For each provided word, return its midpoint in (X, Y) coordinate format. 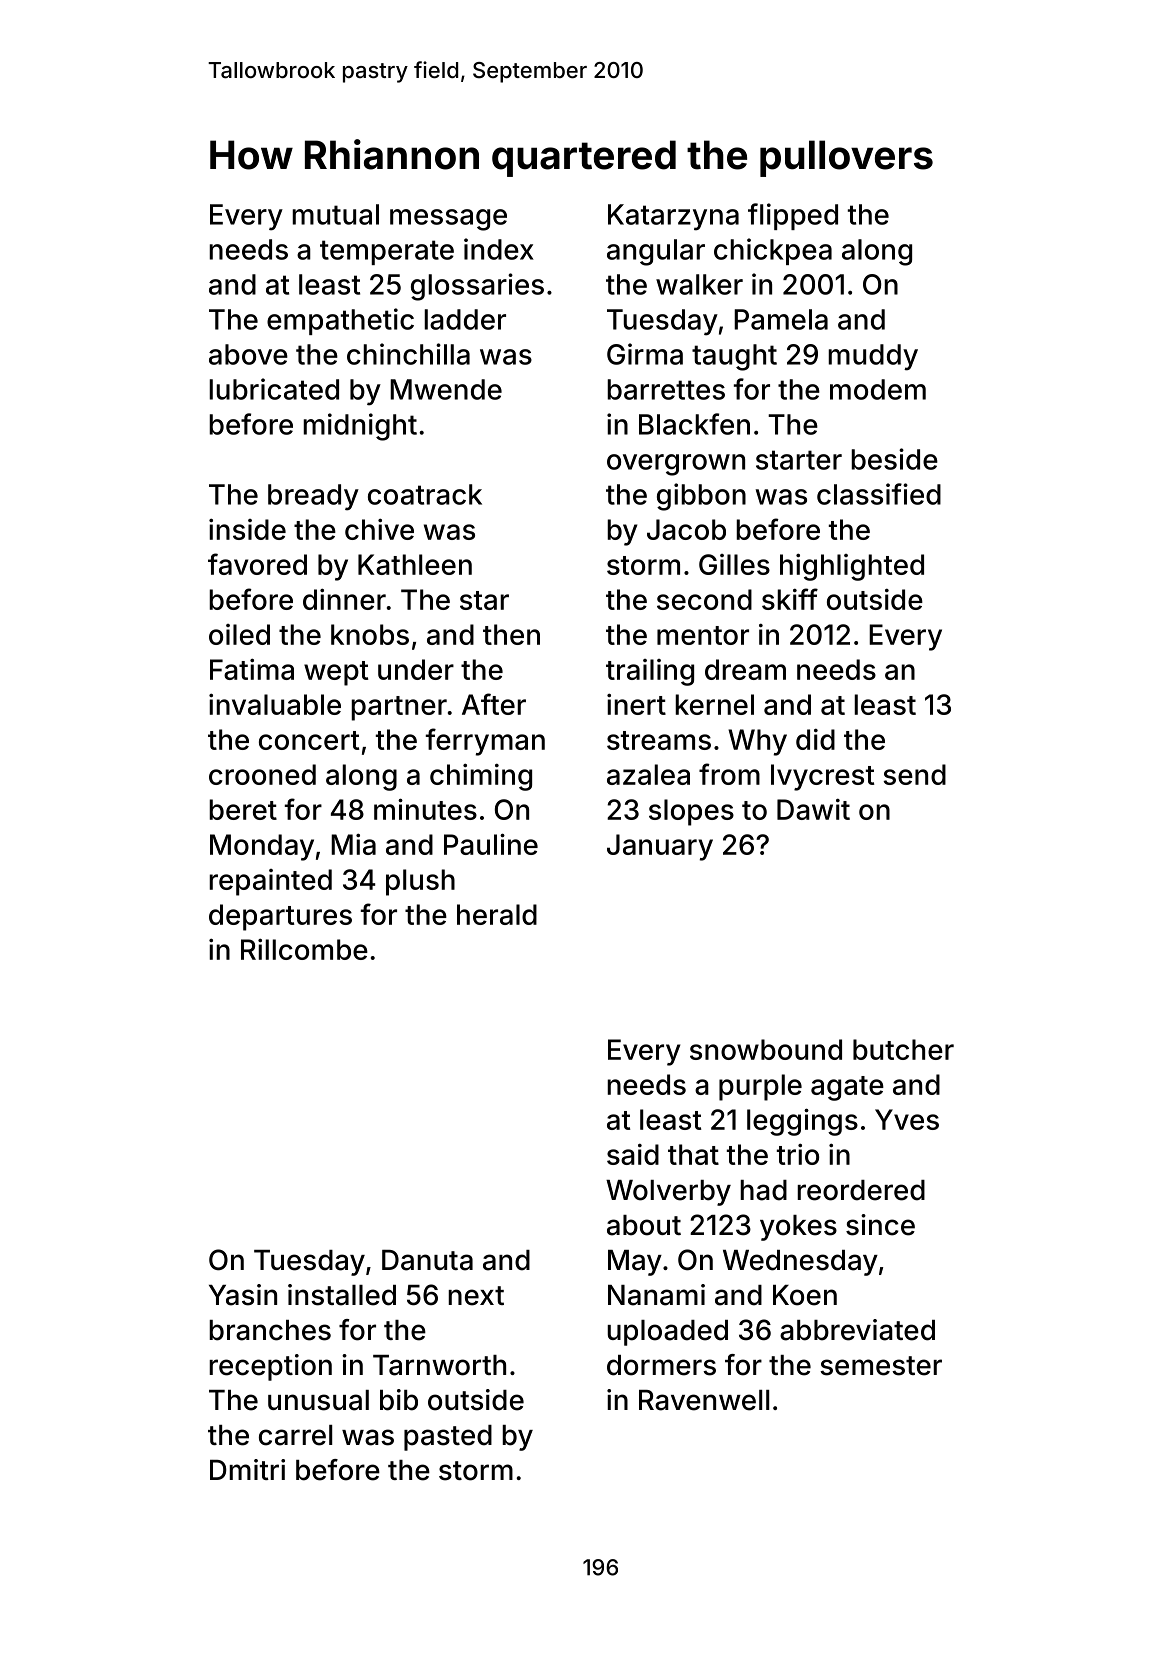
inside (247, 529)
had (763, 1190)
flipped (793, 216)
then (511, 634)
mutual (335, 214)
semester (881, 1366)
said (633, 1154)
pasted (448, 1438)
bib (399, 1400)
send (914, 774)
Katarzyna (673, 217)
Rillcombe (304, 949)
